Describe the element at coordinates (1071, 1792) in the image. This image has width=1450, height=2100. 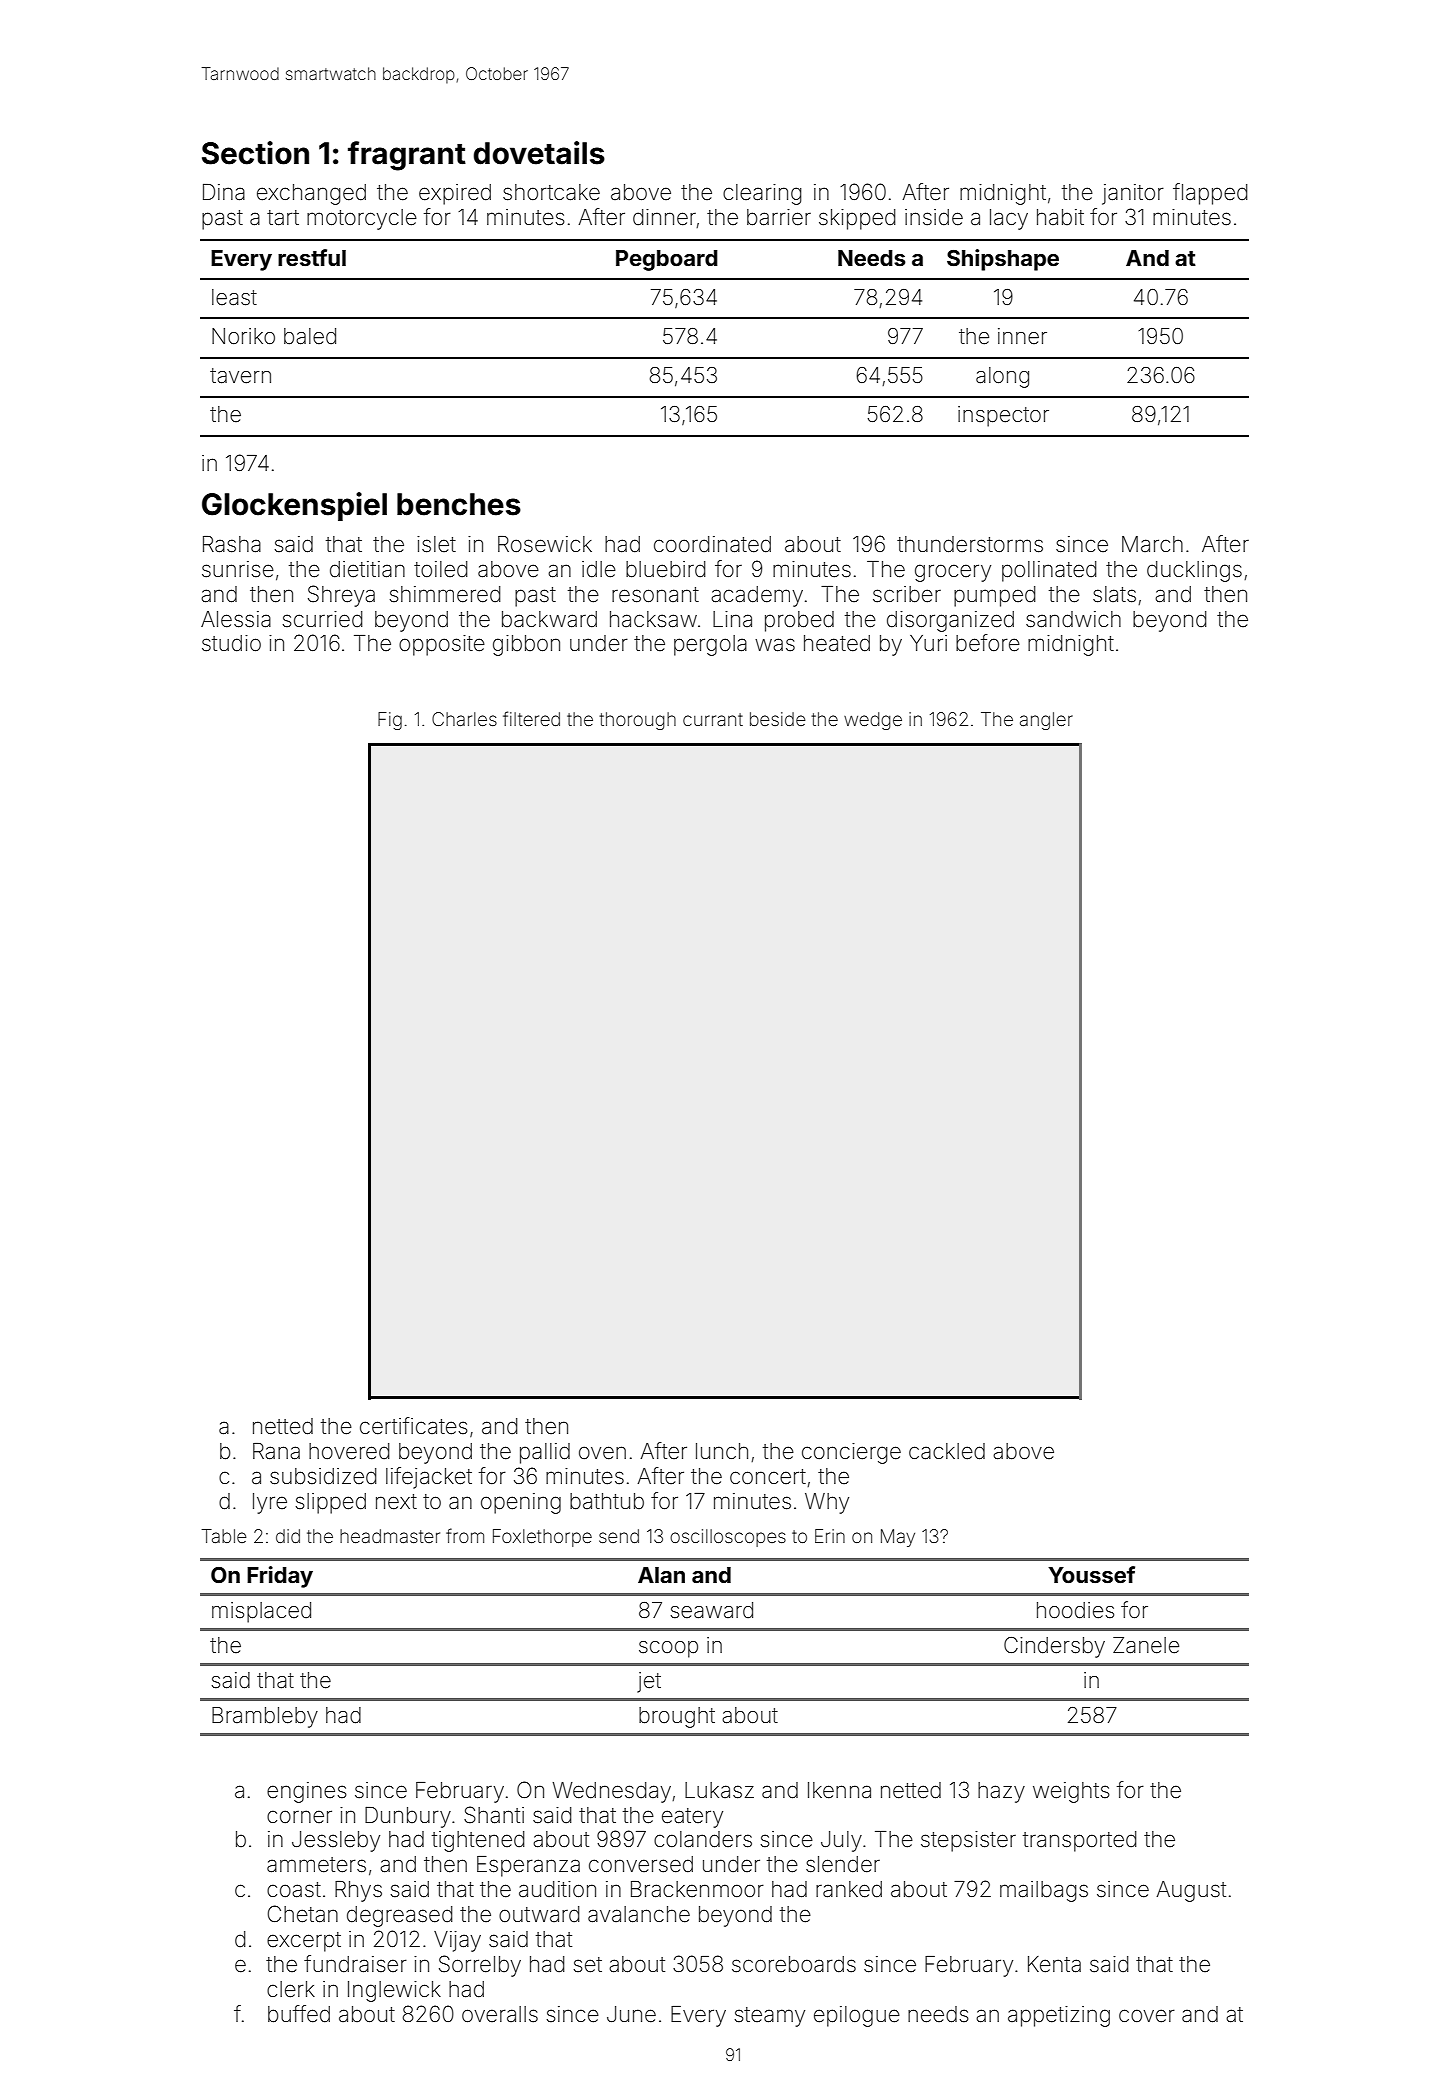
I see `weights` at that location.
